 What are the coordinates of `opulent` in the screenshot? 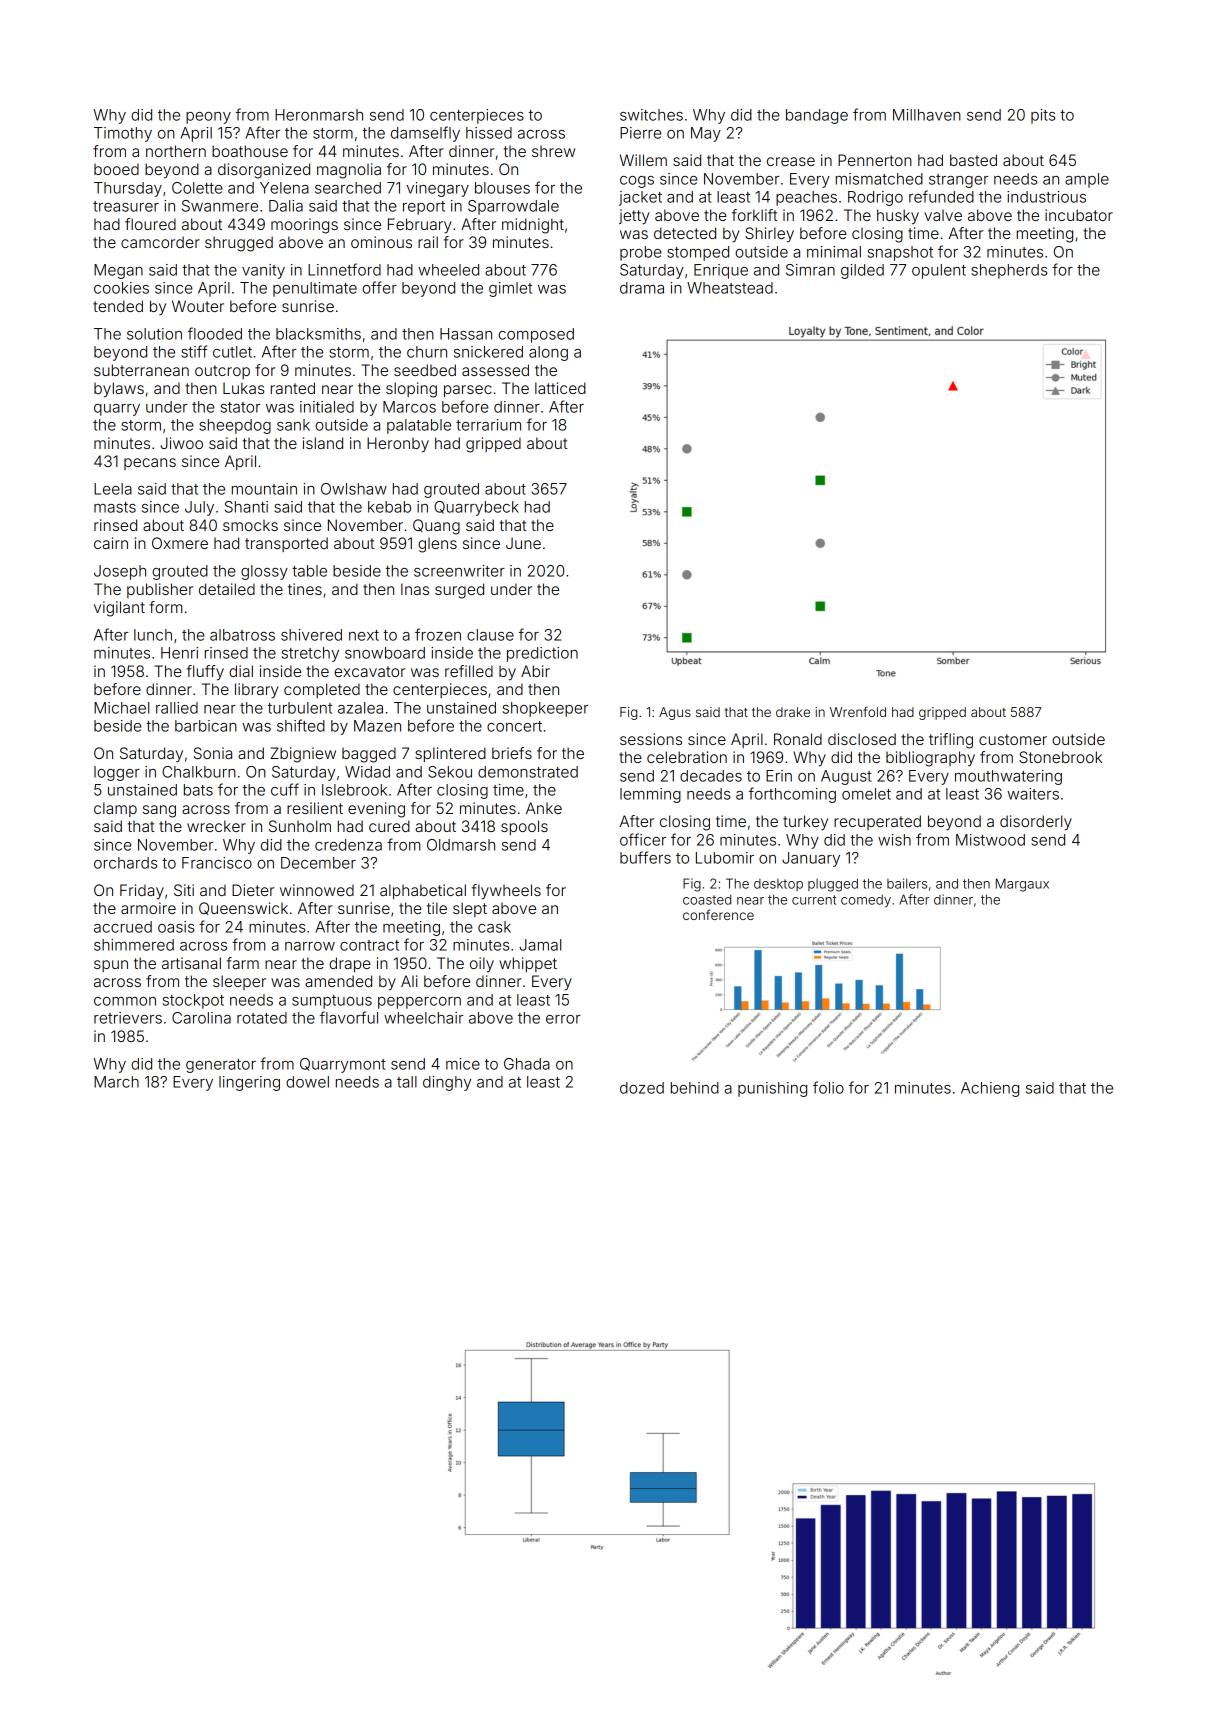 It's located at (939, 271).
